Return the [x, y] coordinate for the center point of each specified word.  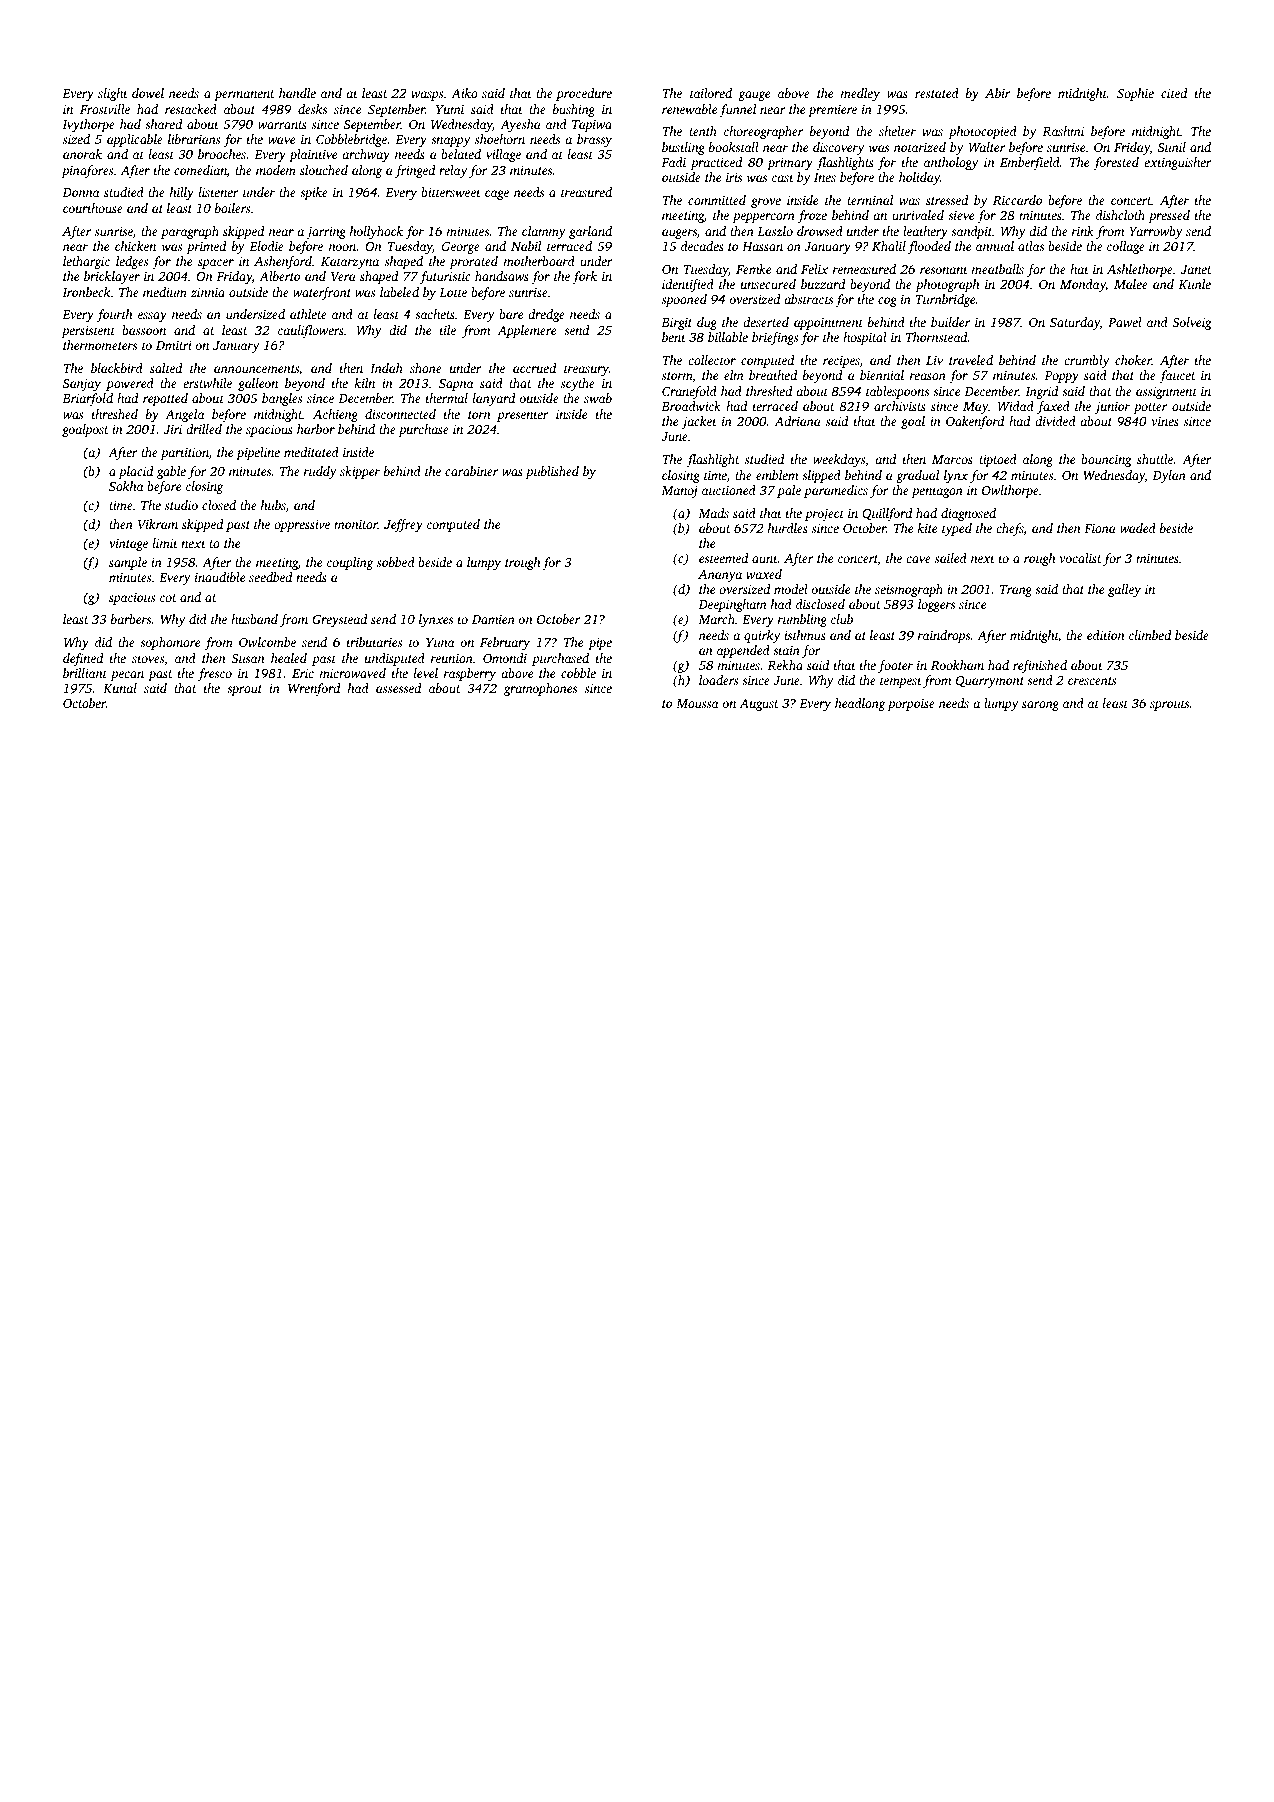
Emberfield [1030, 163]
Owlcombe [267, 642]
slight [113, 94]
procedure [584, 94]
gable [171, 472]
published [552, 472]
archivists [900, 406]
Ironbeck [86, 292]
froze [812, 216]
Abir [997, 93]
